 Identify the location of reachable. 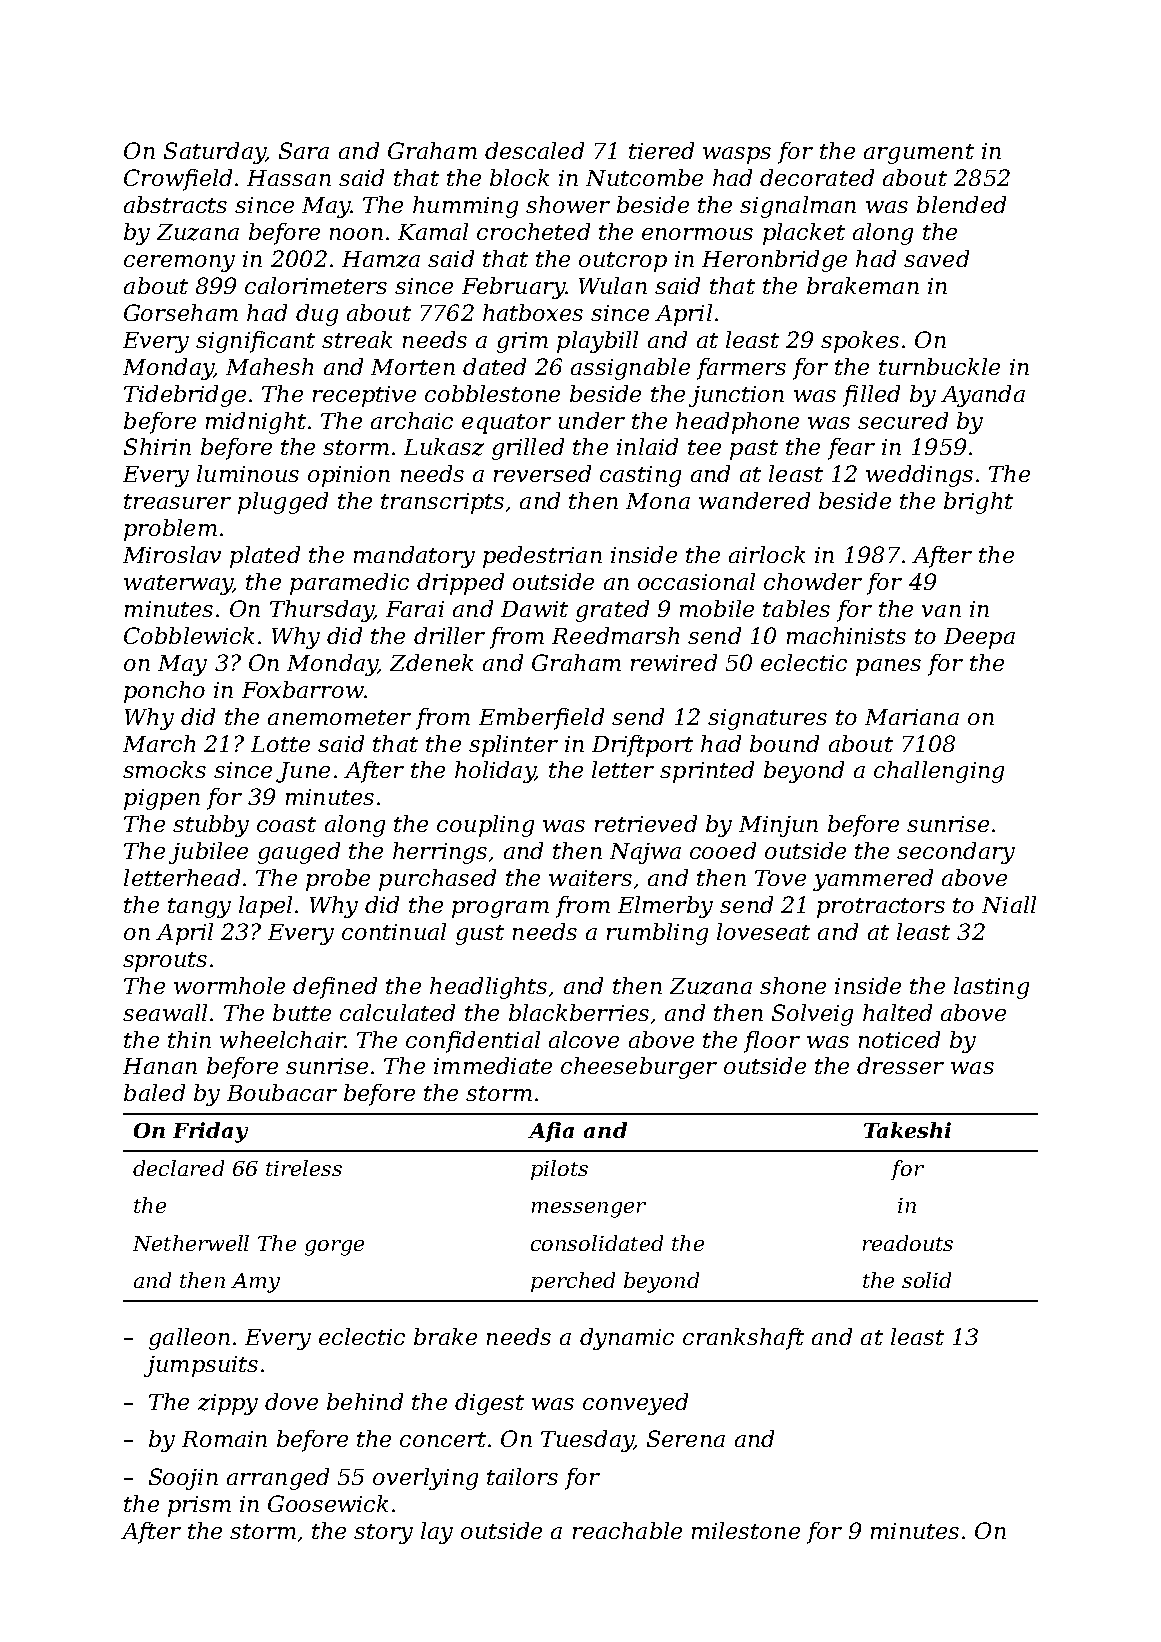
(627, 1530).
